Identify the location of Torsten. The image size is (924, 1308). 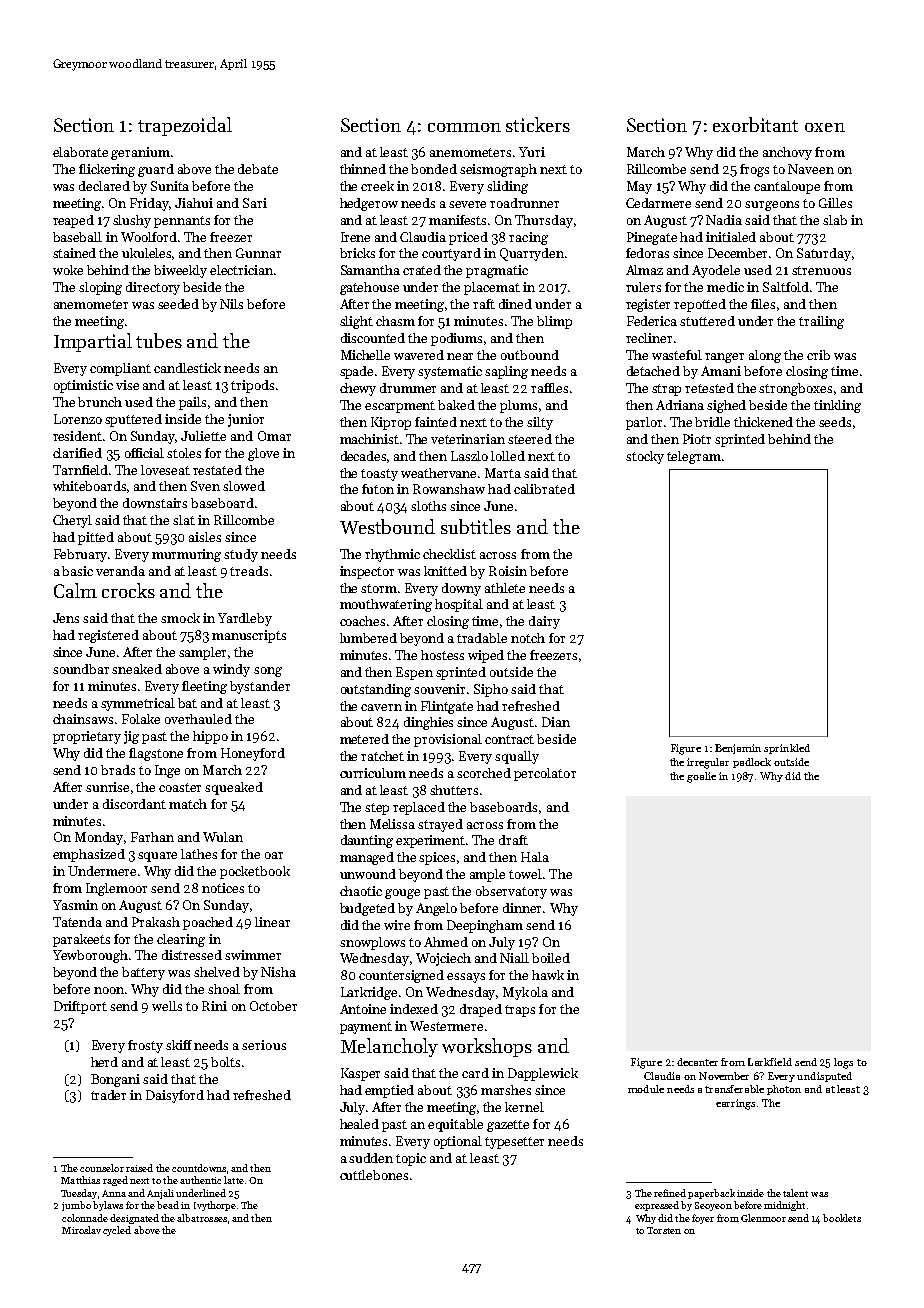
(664, 1230).
